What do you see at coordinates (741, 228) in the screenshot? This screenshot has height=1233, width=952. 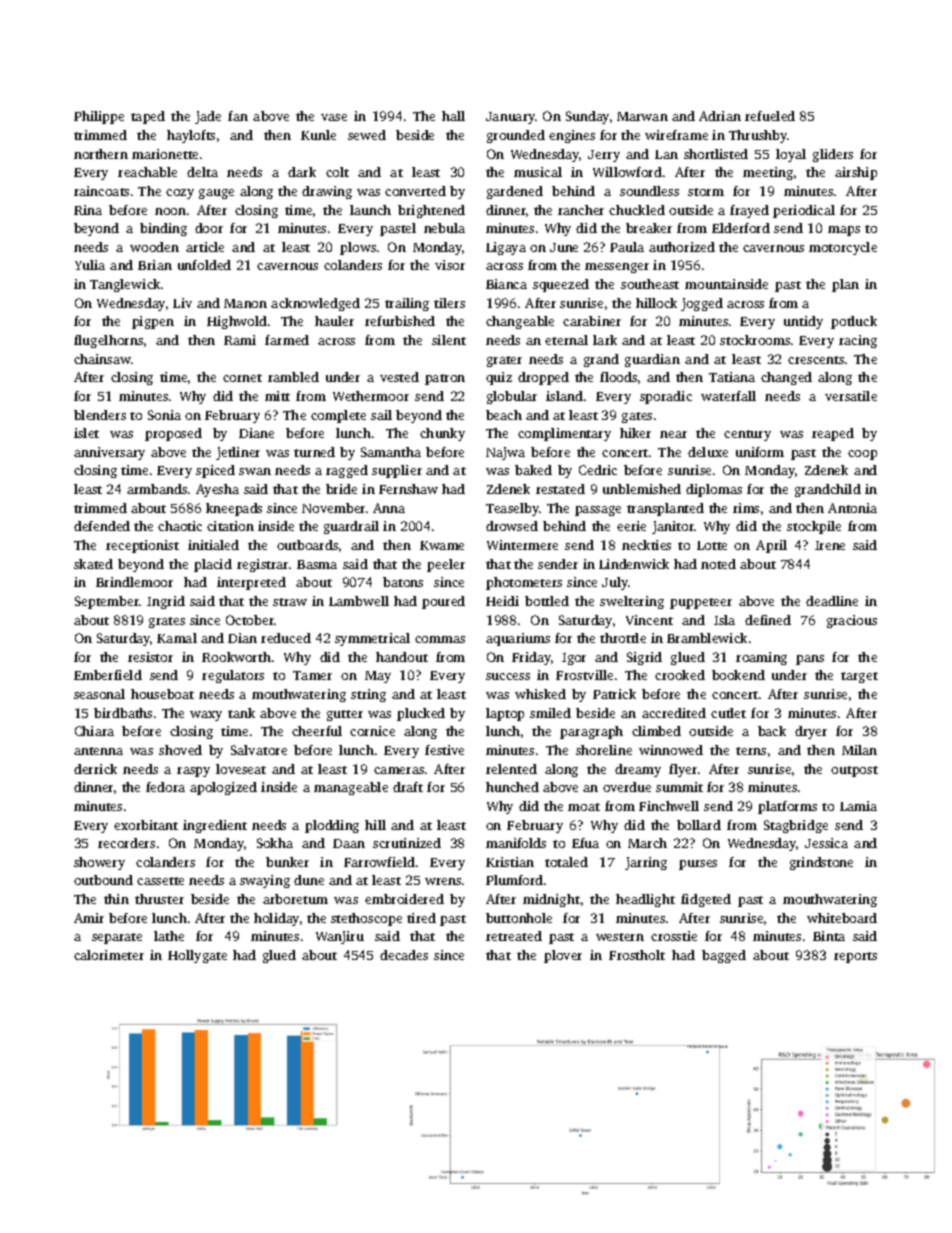 I see `Elderford` at bounding box center [741, 228].
